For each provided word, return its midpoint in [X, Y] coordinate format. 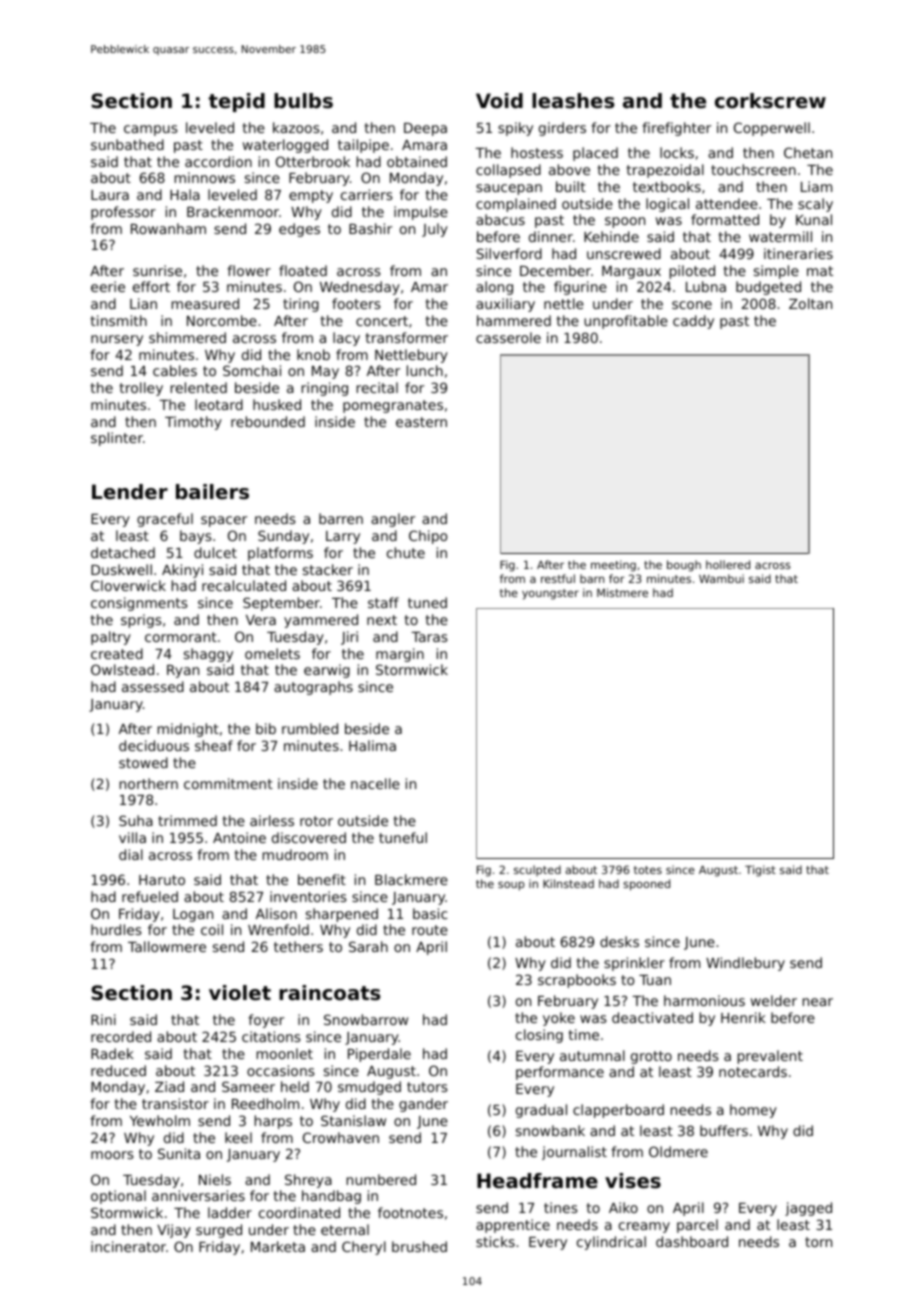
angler [393, 520]
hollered [728, 564]
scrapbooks [577, 981]
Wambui [721, 578]
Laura [110, 195]
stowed [143, 762]
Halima [372, 745]
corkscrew [770, 101]
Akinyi [182, 571]
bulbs [303, 101]
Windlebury [745, 964]
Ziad [169, 1086]
